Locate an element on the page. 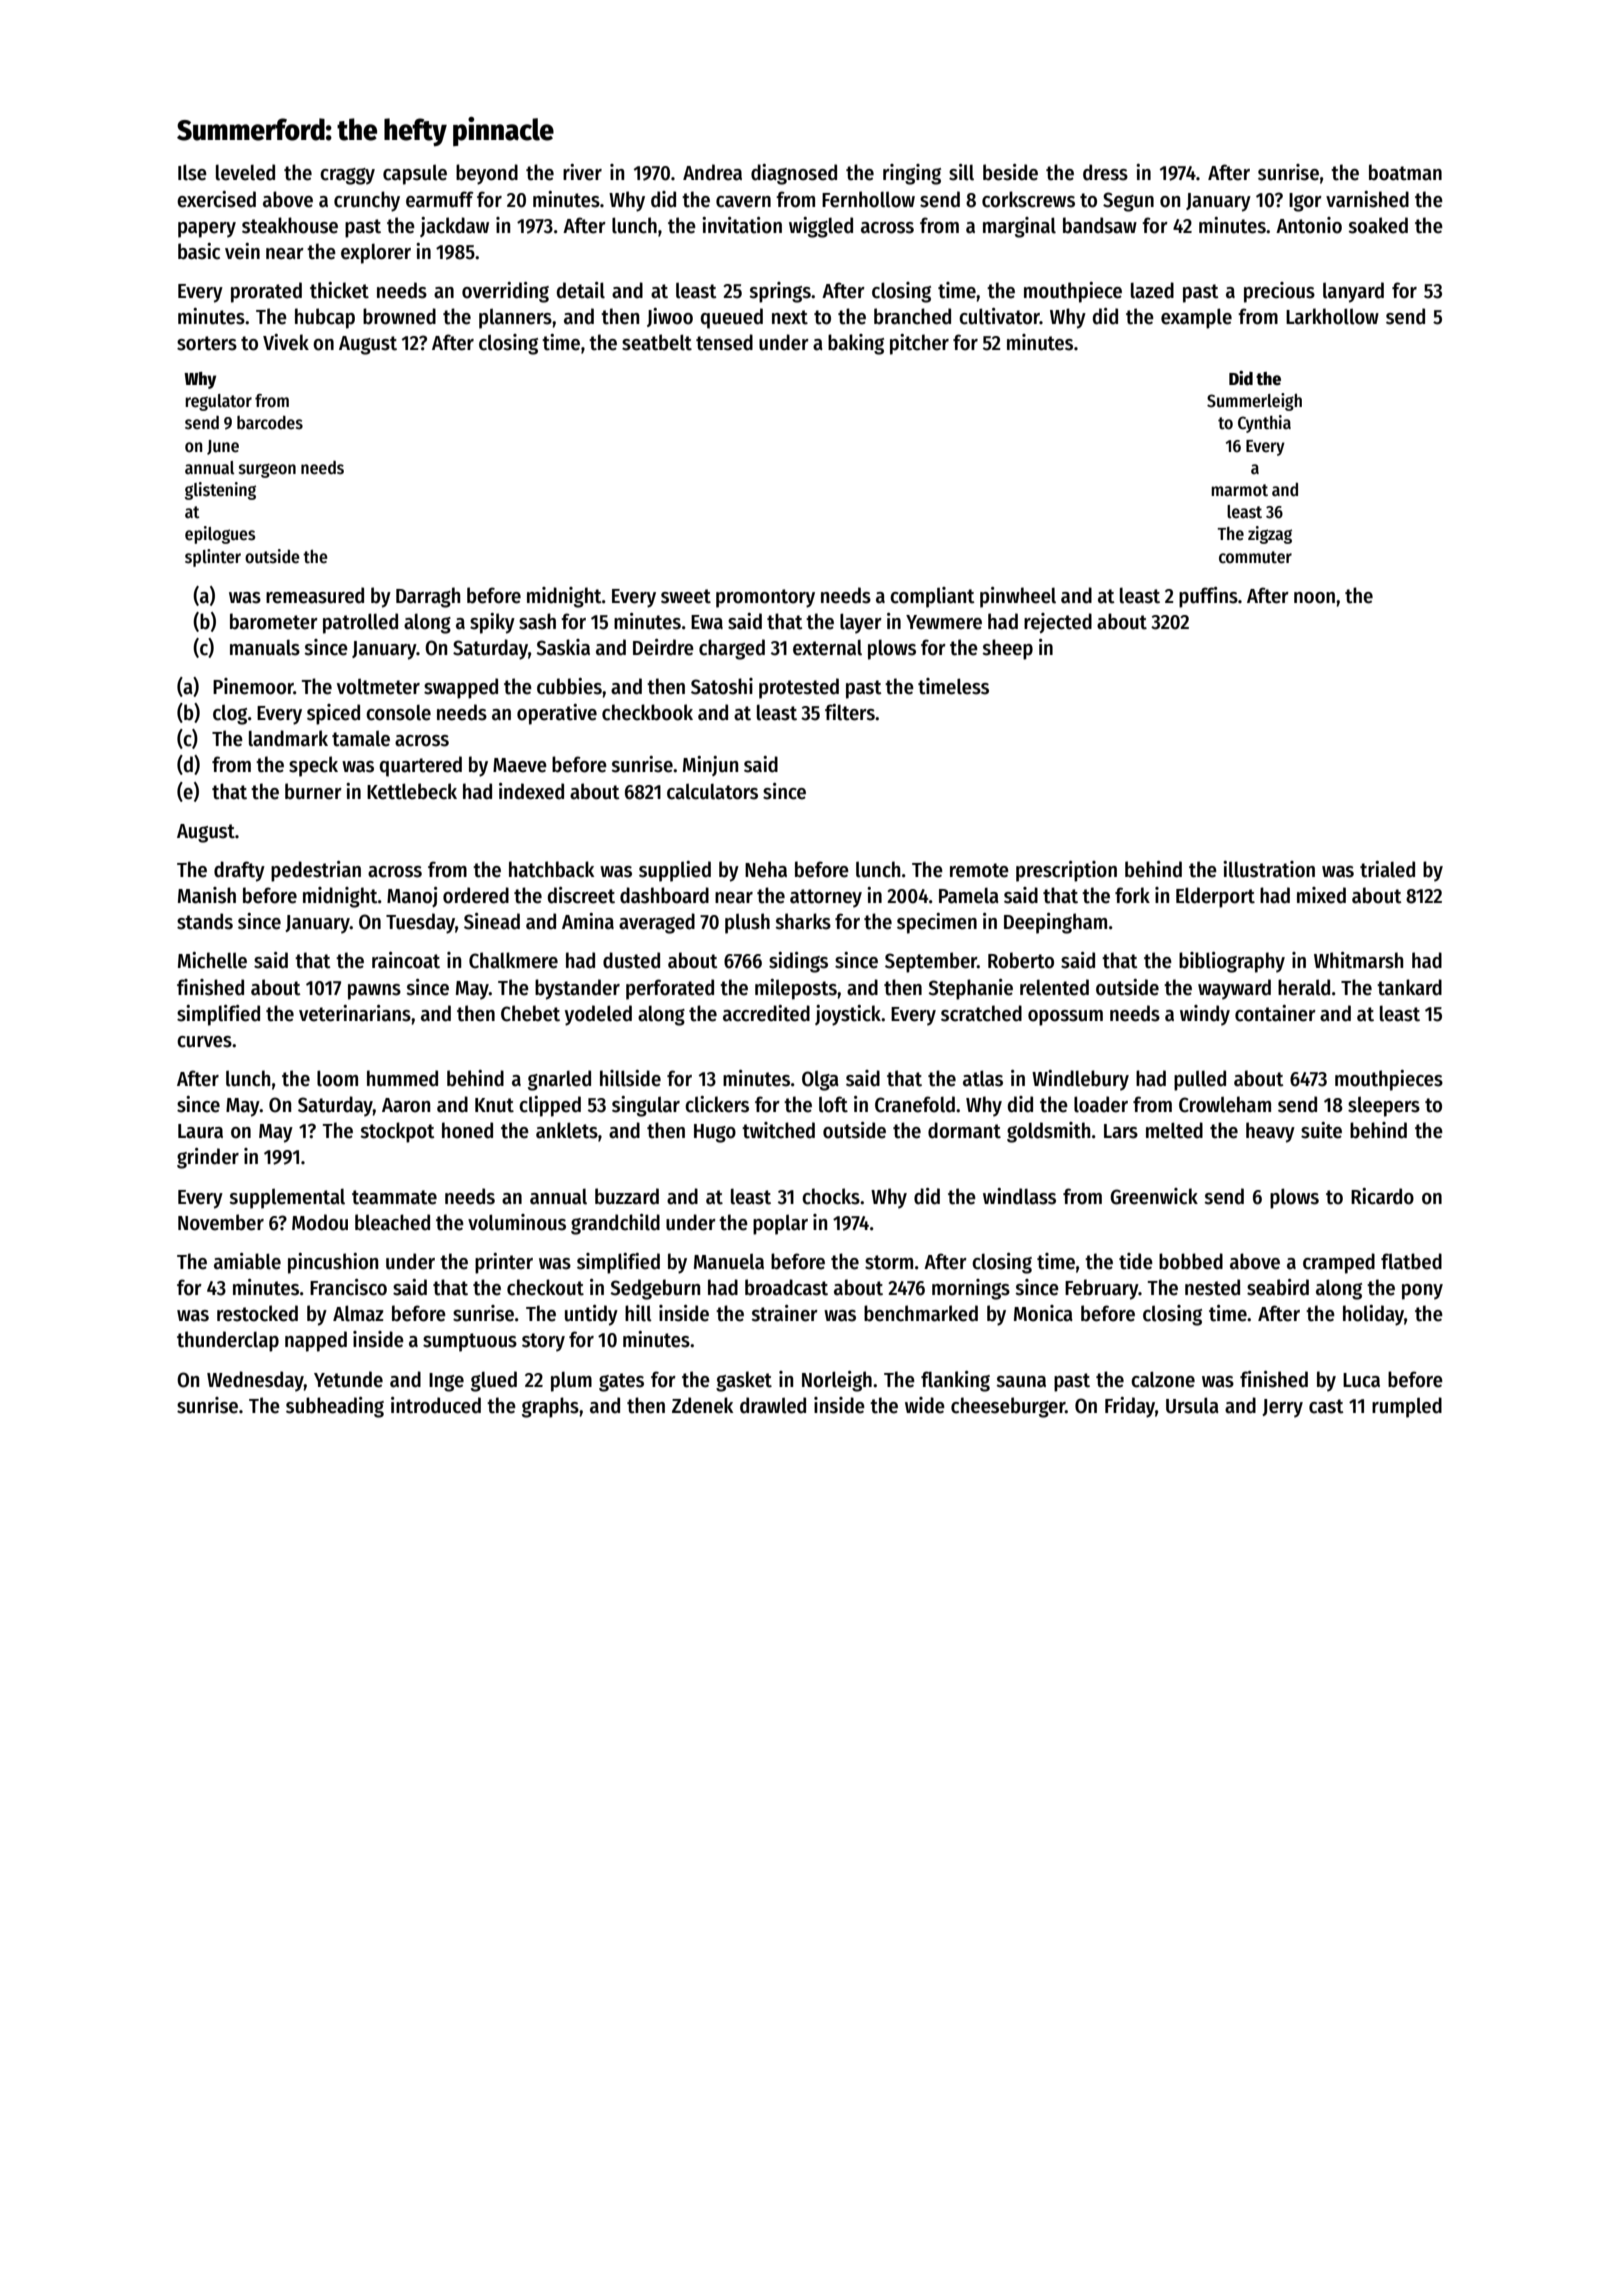 The height and width of the page is (2292, 1620). trialed is located at coordinates (1387, 869).
